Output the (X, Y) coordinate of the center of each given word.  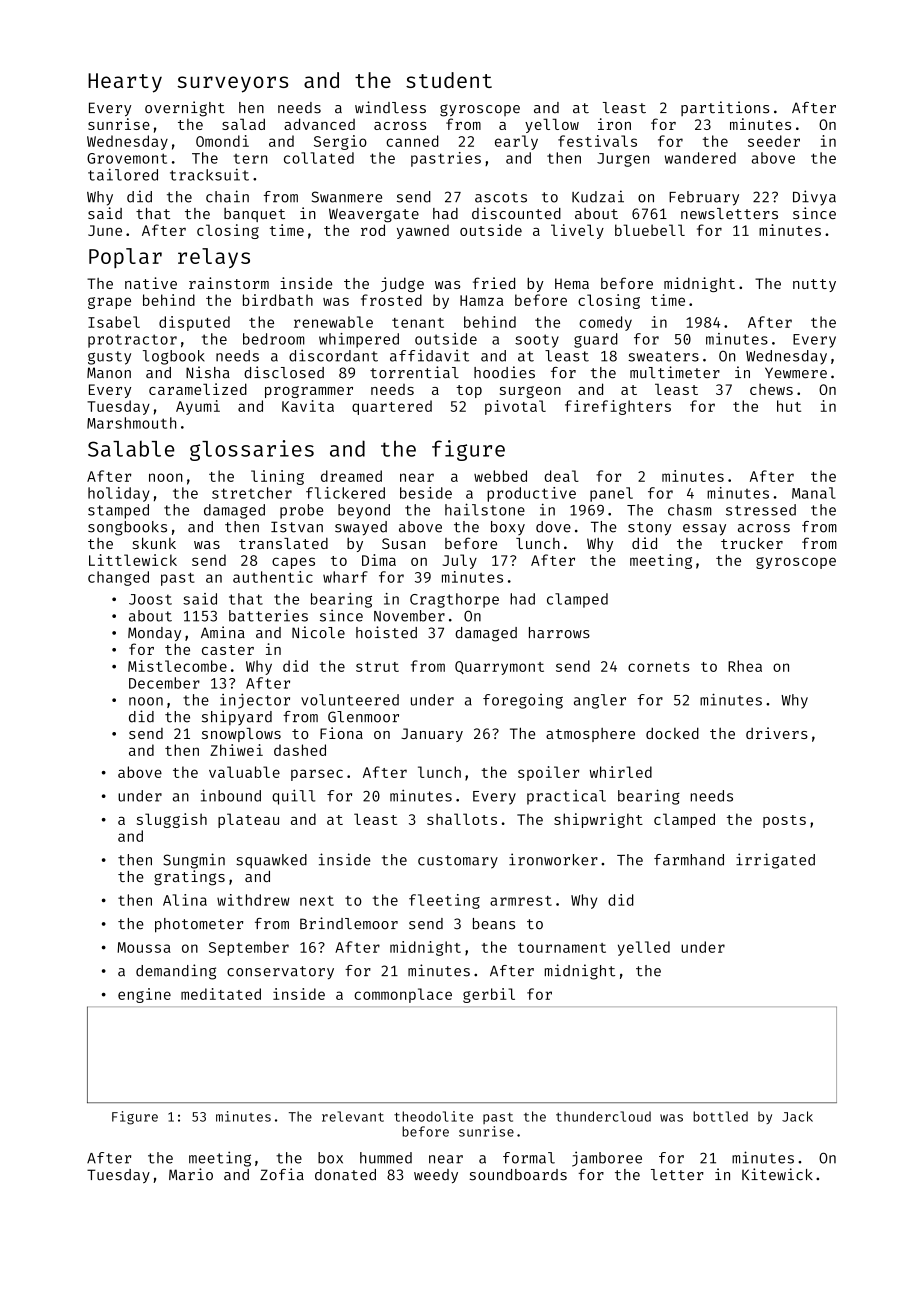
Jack (797, 1116)
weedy (436, 1176)
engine (144, 995)
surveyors (233, 84)
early (516, 142)
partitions (725, 108)
